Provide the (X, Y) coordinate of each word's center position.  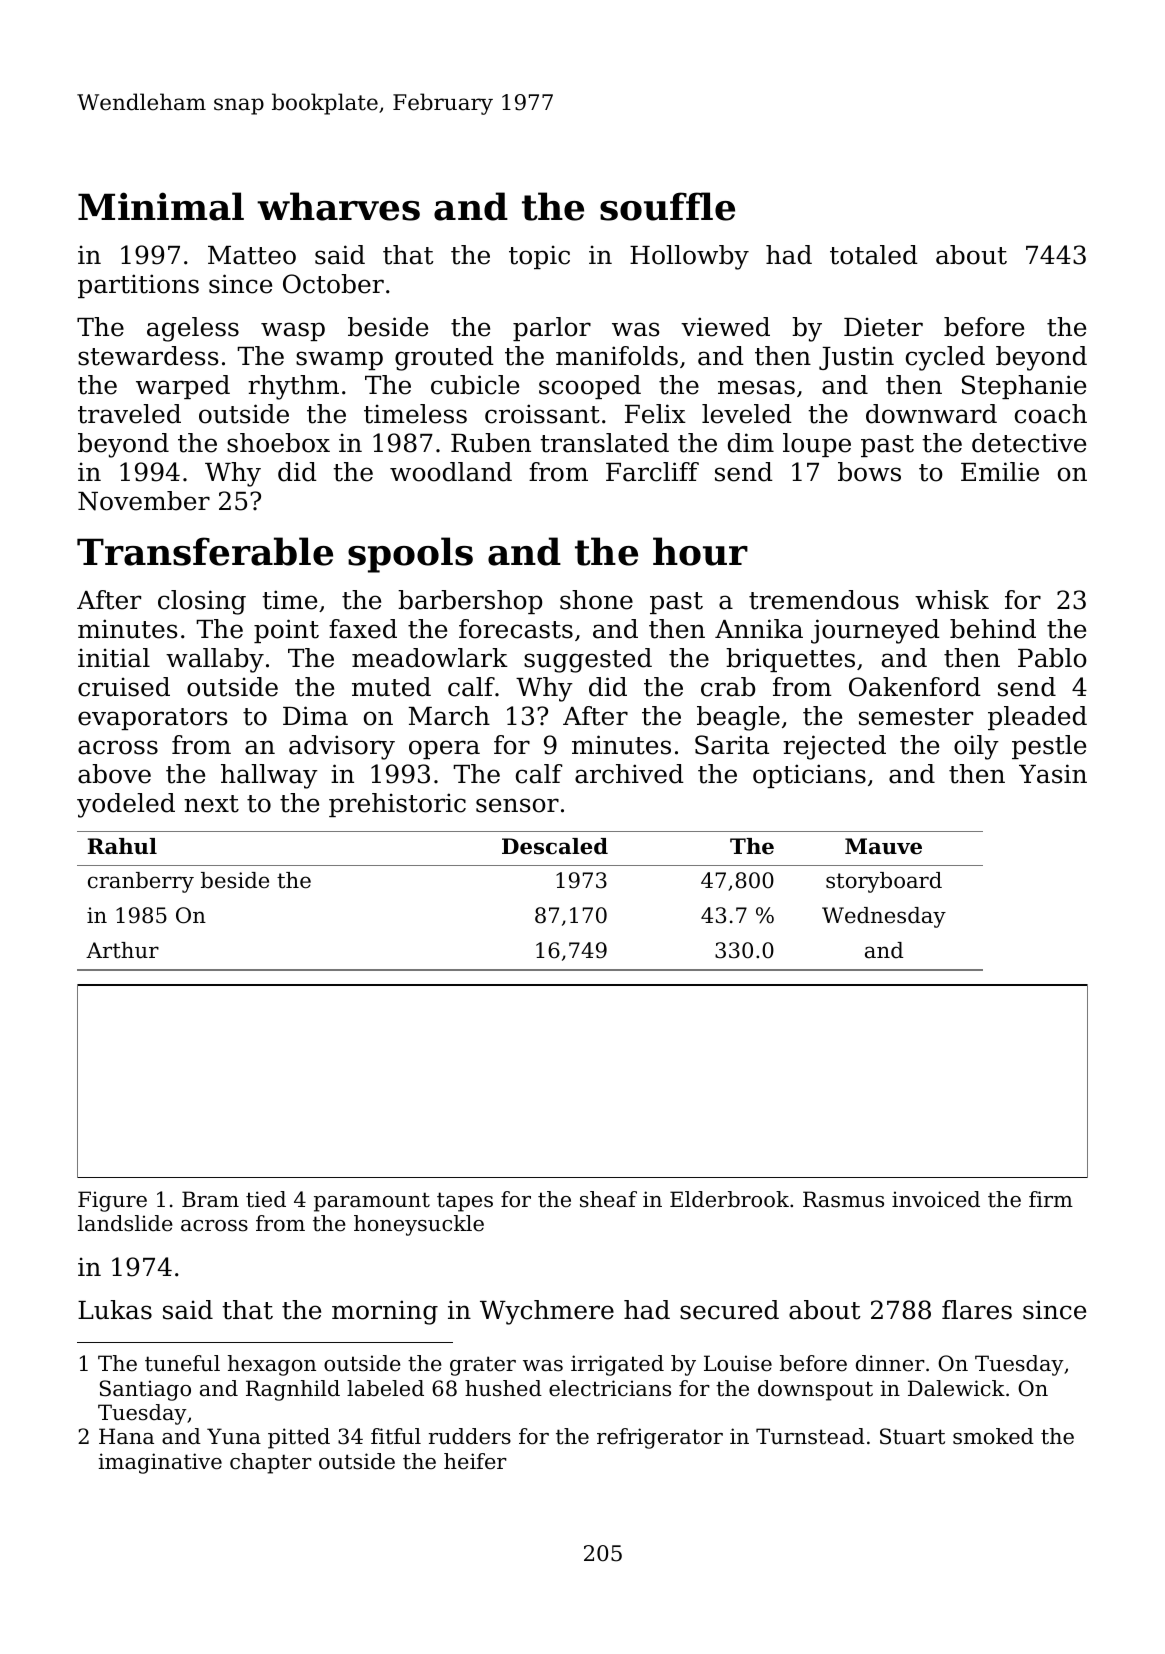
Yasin (1053, 774)
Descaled (555, 846)
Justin (856, 358)
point (286, 631)
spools (410, 555)
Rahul (122, 846)
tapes (465, 1202)
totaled (874, 255)
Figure (112, 1201)
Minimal (161, 206)
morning (385, 1312)
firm (1051, 1199)
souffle (667, 206)
